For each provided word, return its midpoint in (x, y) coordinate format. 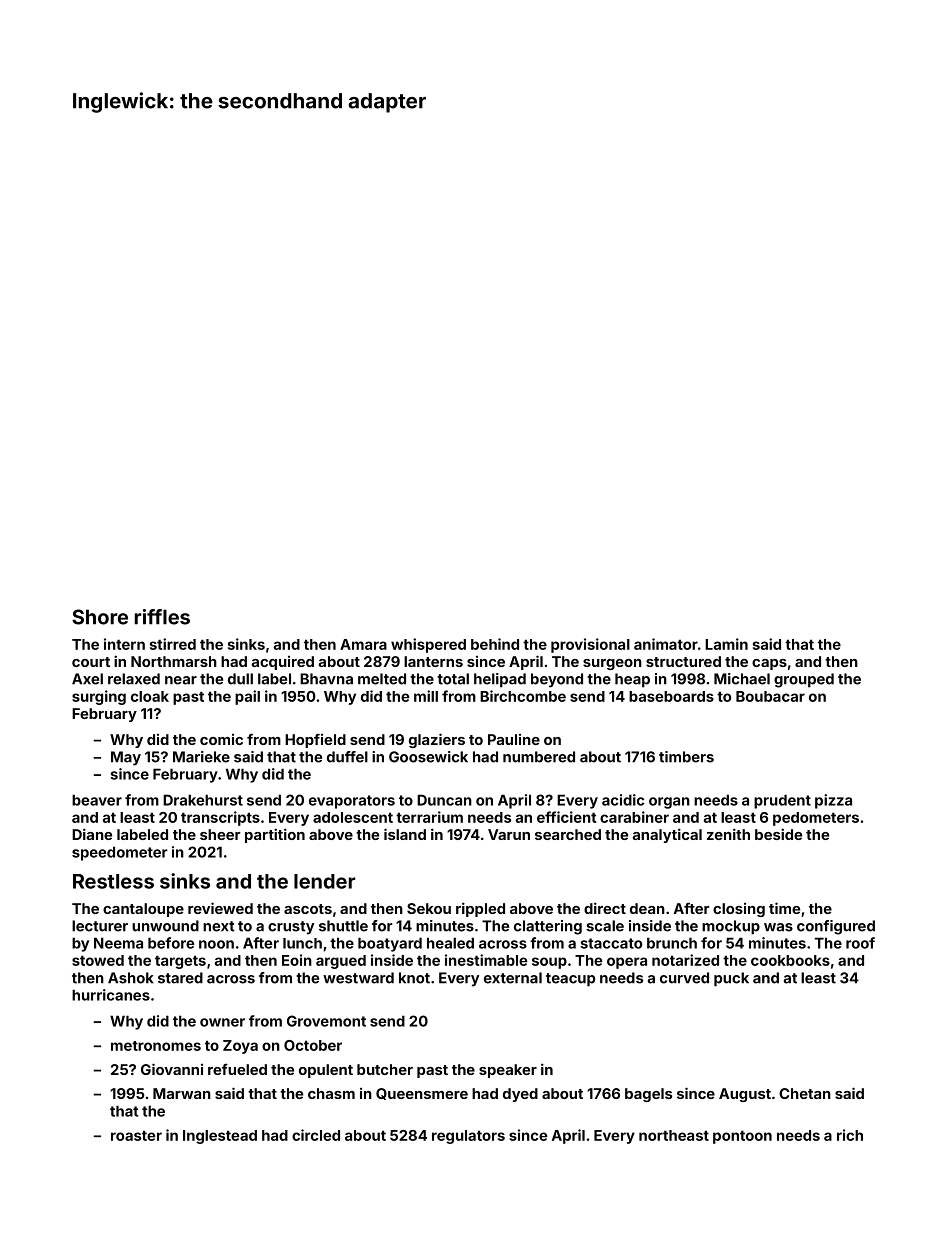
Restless (113, 881)
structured (683, 661)
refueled (237, 1069)
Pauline (514, 739)
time (784, 908)
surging (99, 697)
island (405, 834)
